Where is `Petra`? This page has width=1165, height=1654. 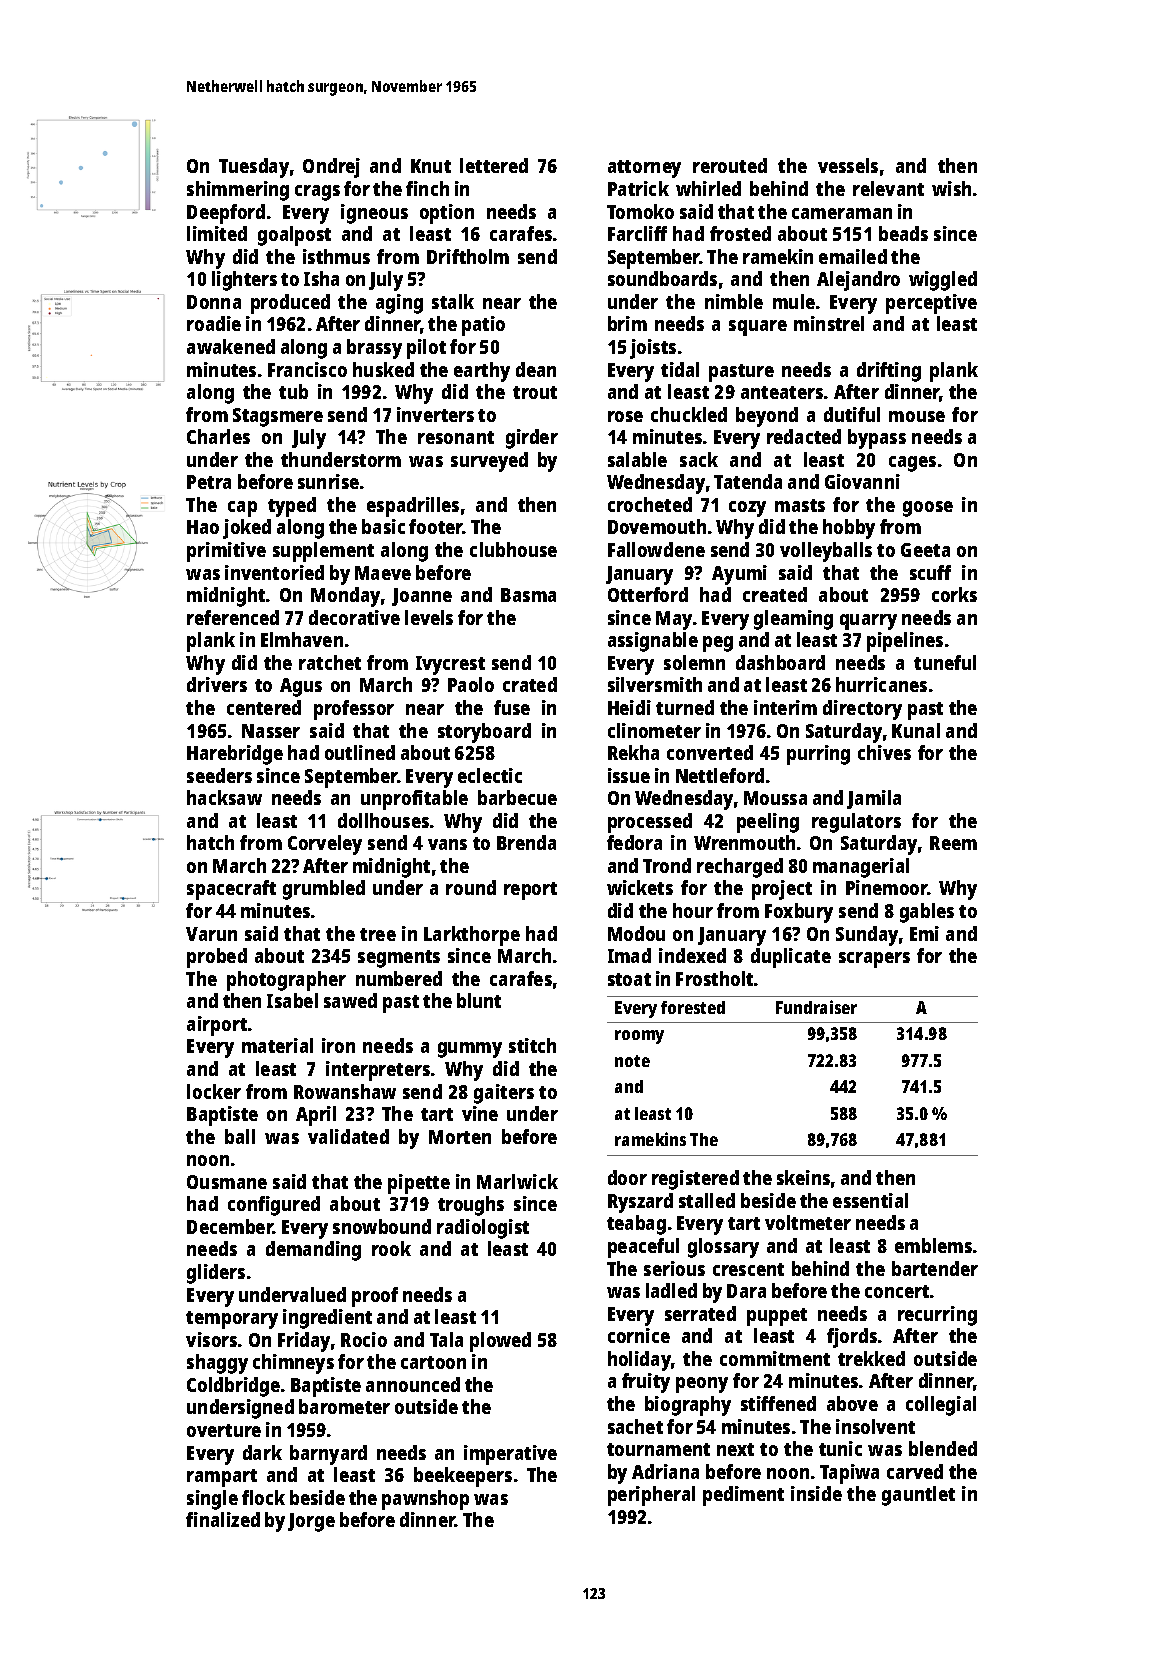 Petra is located at coordinates (209, 482).
